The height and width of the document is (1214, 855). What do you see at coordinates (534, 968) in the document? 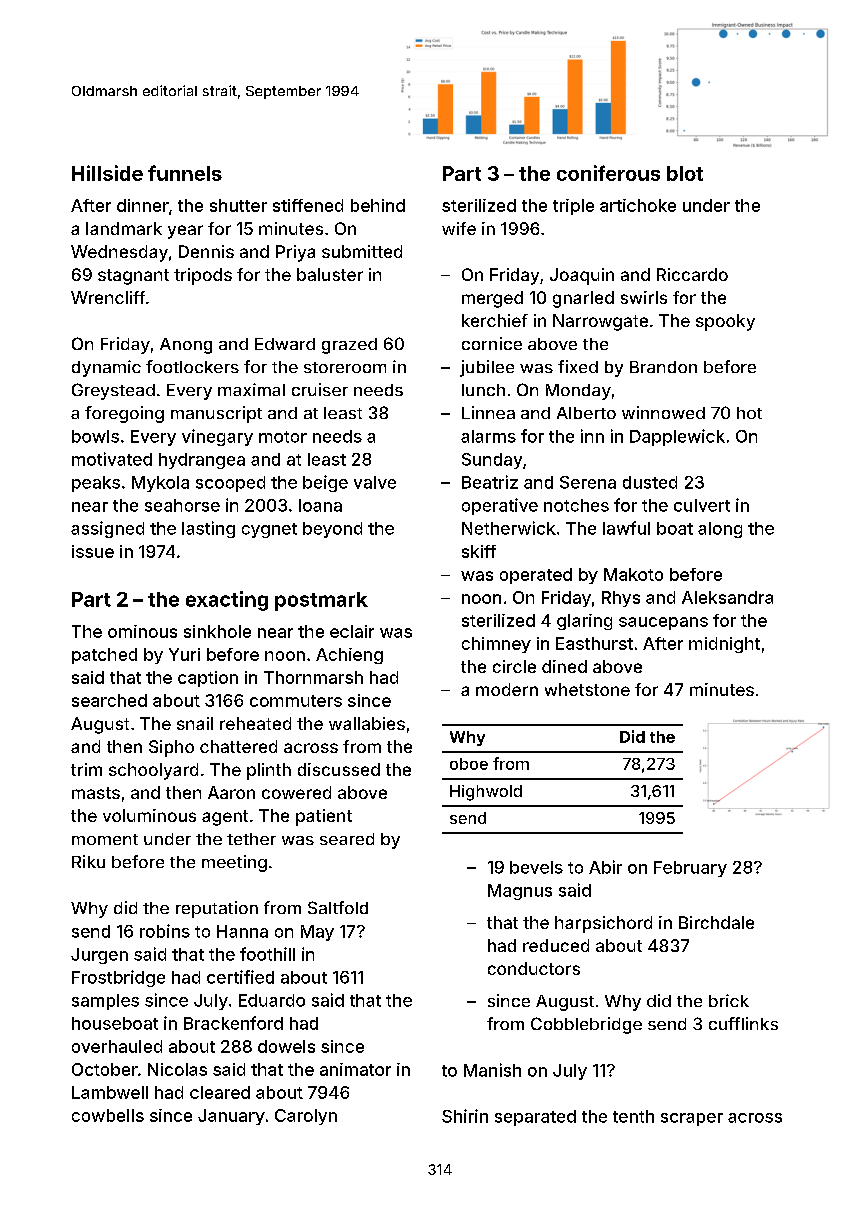
I see `conductors` at bounding box center [534, 968].
